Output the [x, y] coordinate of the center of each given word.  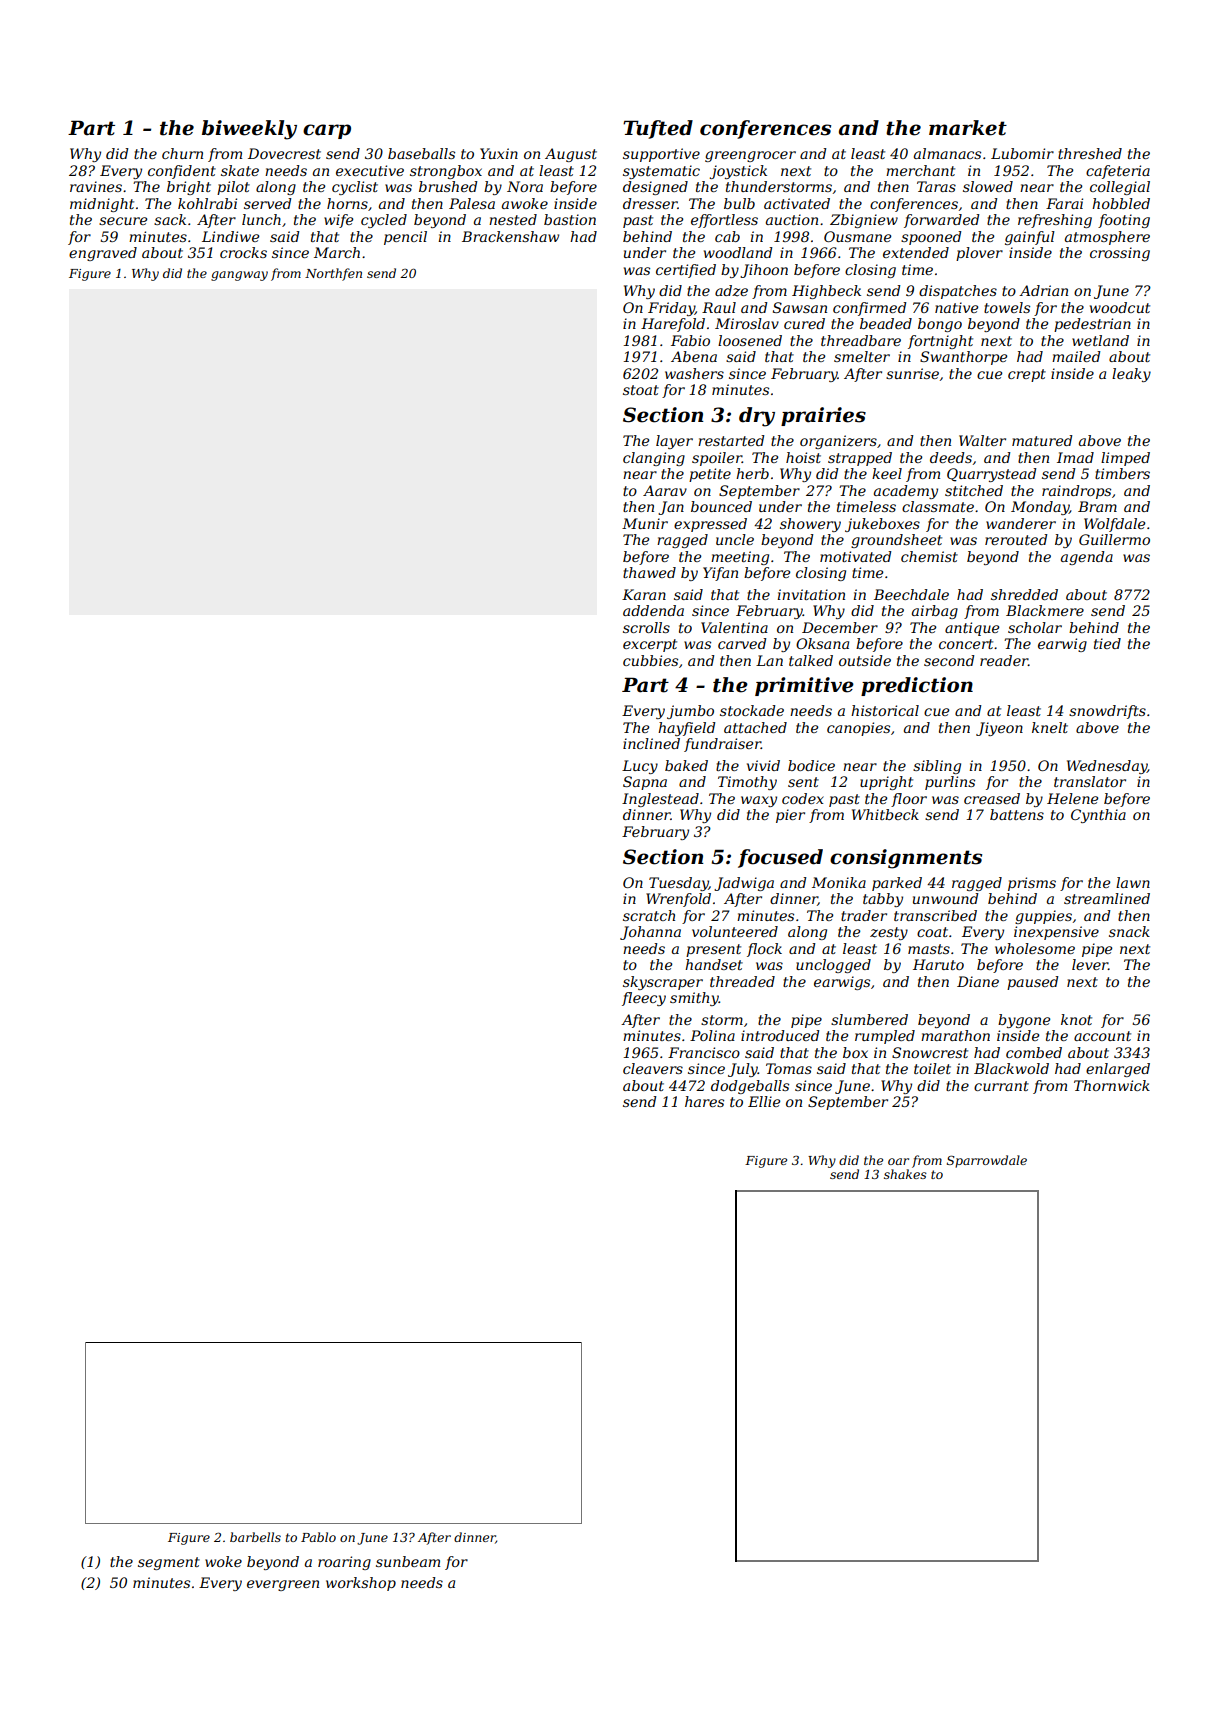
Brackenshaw [510, 236]
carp [327, 131]
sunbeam [408, 1561]
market [968, 128]
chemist [929, 556]
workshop [361, 1584]
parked [897, 884]
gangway [239, 276]
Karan [644, 594]
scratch [649, 915]
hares [704, 1101]
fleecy [644, 999]
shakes [905, 1174]
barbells [255, 1537]
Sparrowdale [987, 1161]
